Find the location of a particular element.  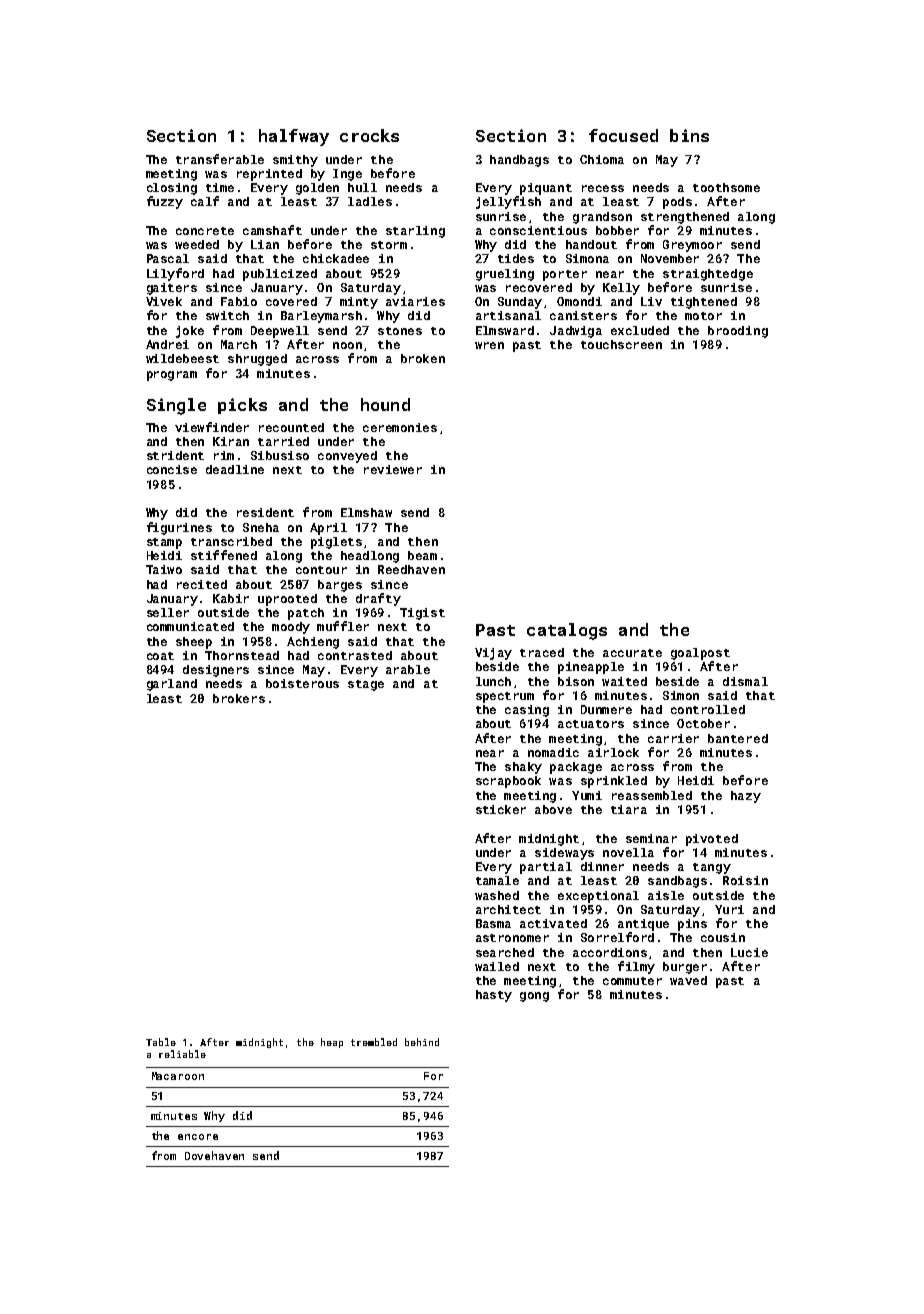

commuter is located at coordinates (632, 981).
